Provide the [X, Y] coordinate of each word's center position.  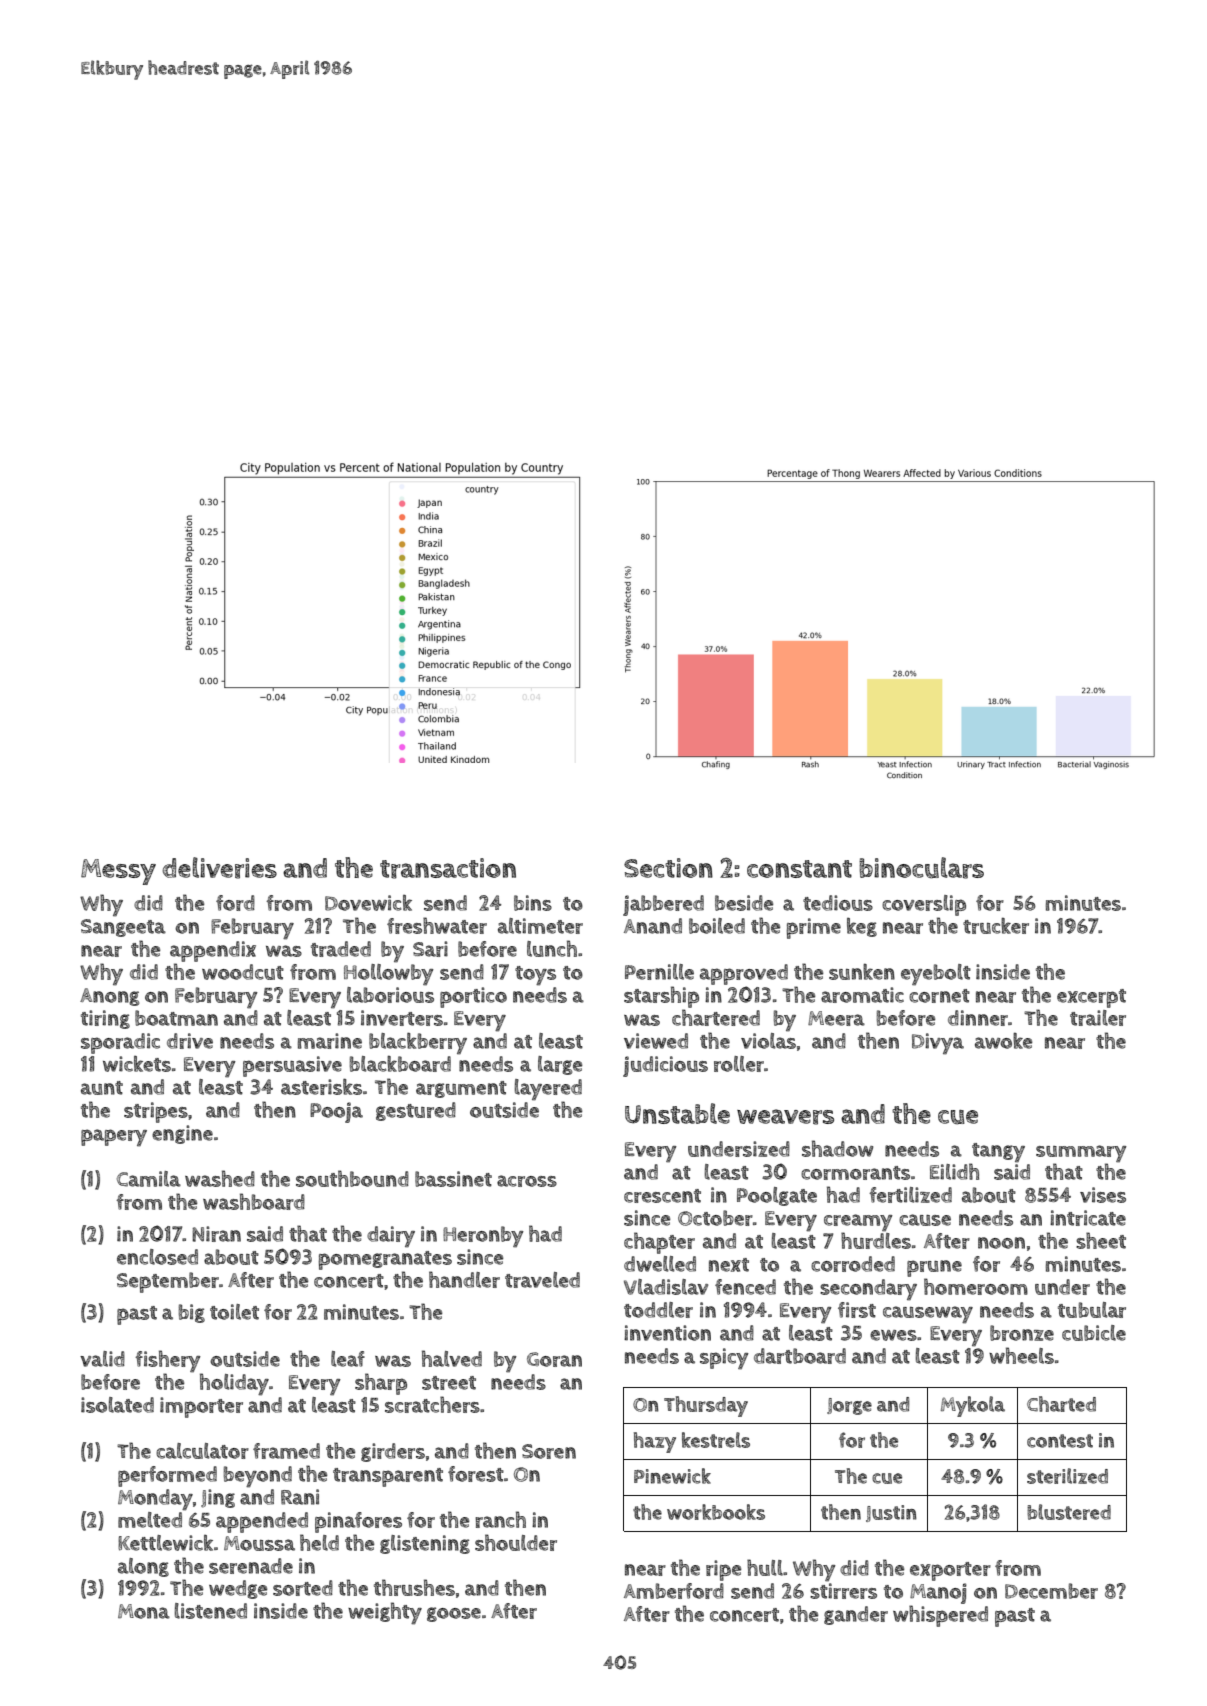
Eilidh [954, 1171]
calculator [202, 1451]
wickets [137, 1064]
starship [661, 997]
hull [765, 1567]
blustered [1069, 1512]
